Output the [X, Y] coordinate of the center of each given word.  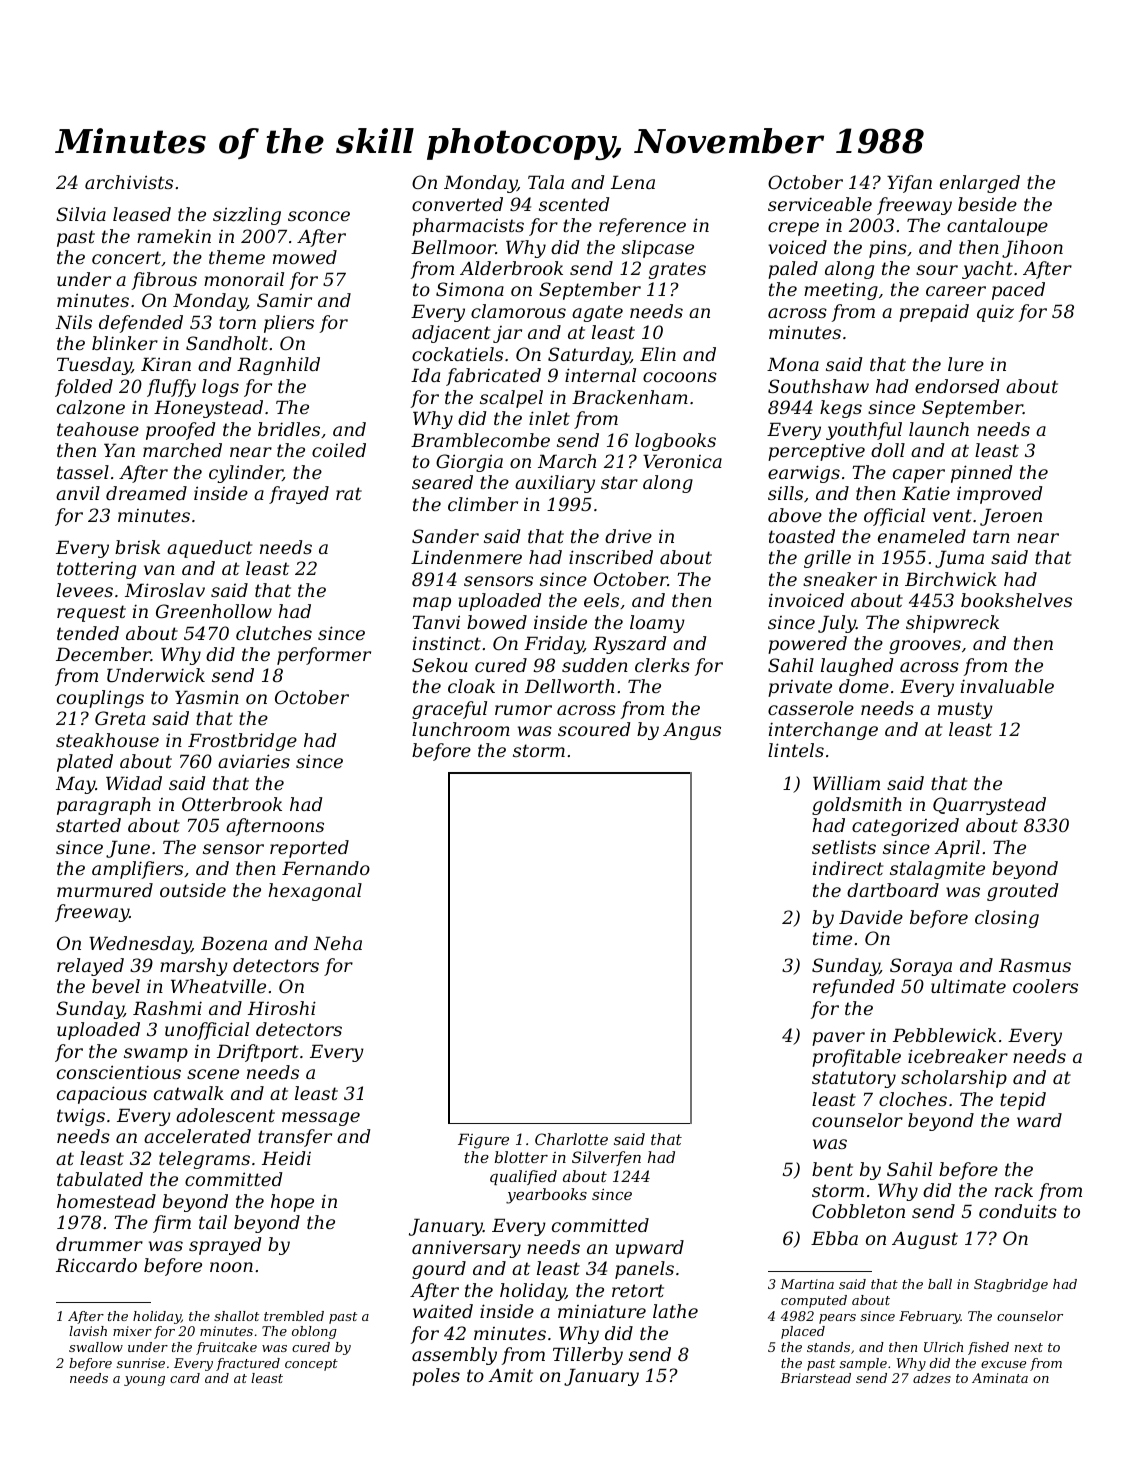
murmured [105, 890]
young [144, 1381]
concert [126, 257]
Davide [871, 917]
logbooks [675, 442]
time [832, 938]
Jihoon [1032, 249]
